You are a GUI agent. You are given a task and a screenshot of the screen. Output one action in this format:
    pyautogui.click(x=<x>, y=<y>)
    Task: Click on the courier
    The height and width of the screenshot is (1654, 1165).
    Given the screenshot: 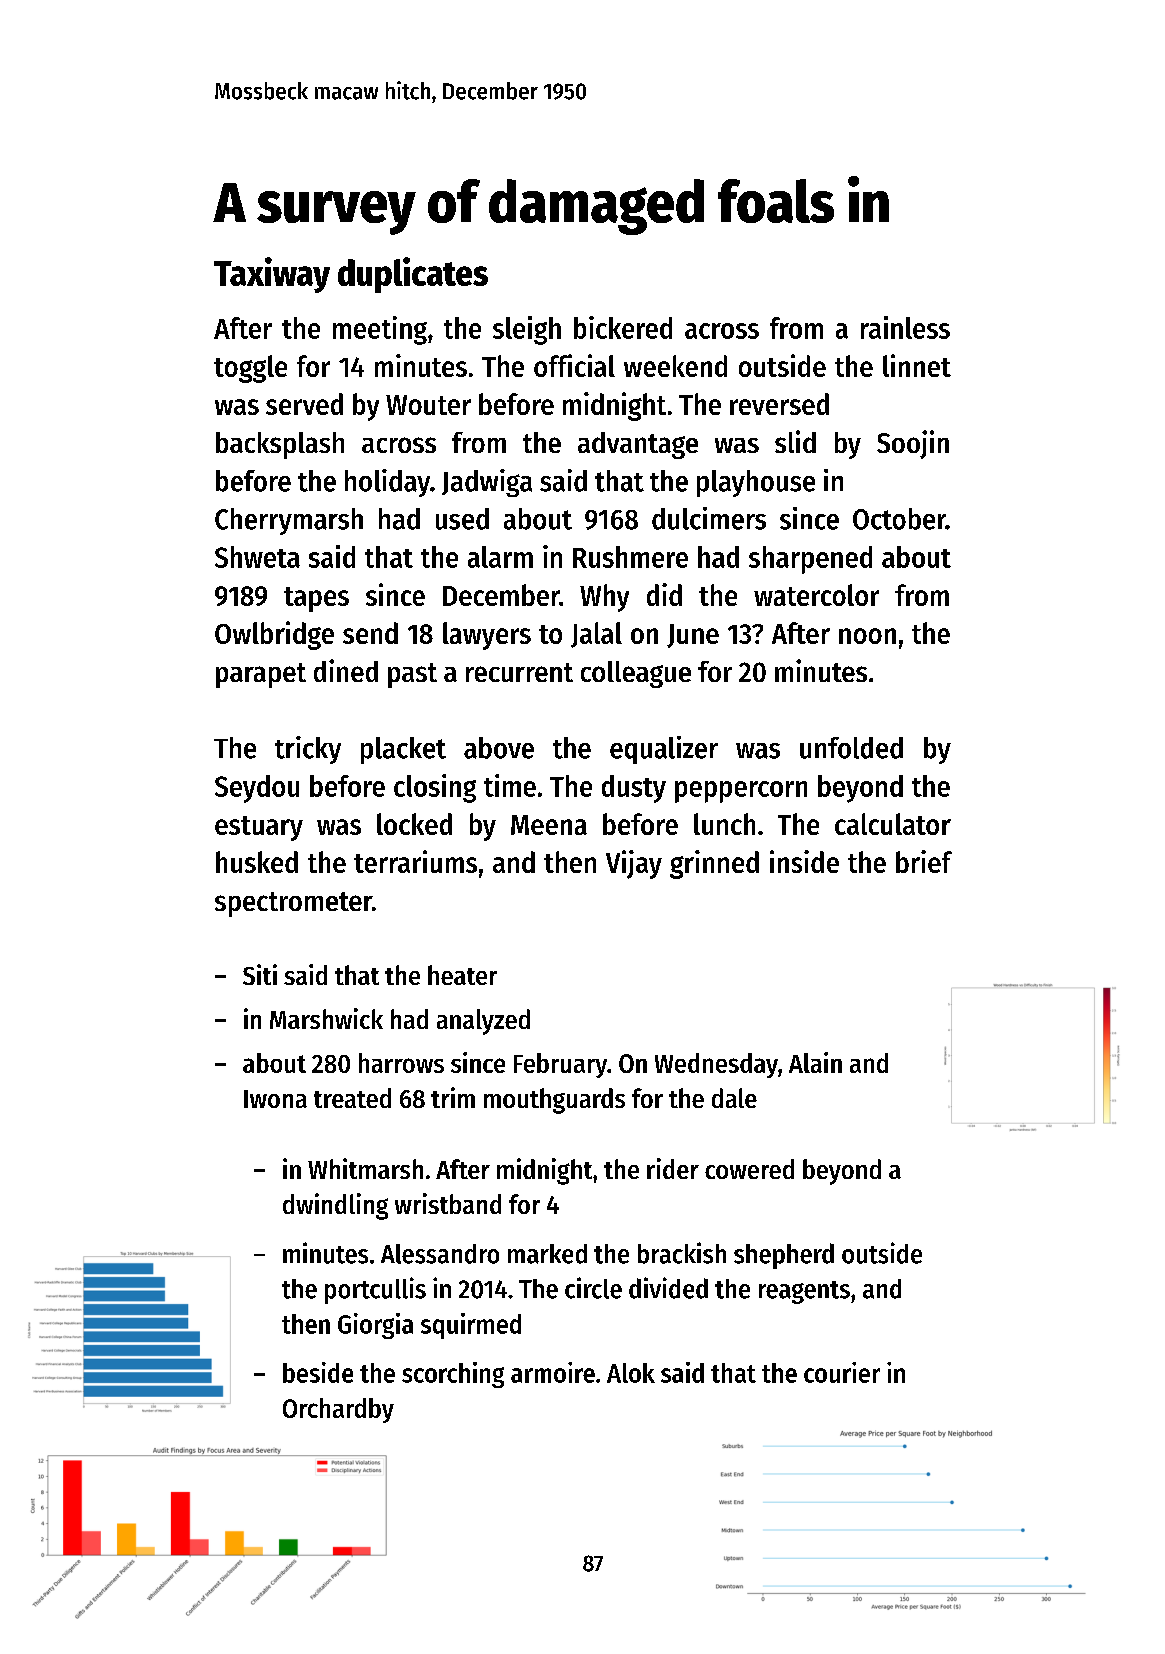 What is the action you would take?
    pyautogui.click(x=842, y=1372)
